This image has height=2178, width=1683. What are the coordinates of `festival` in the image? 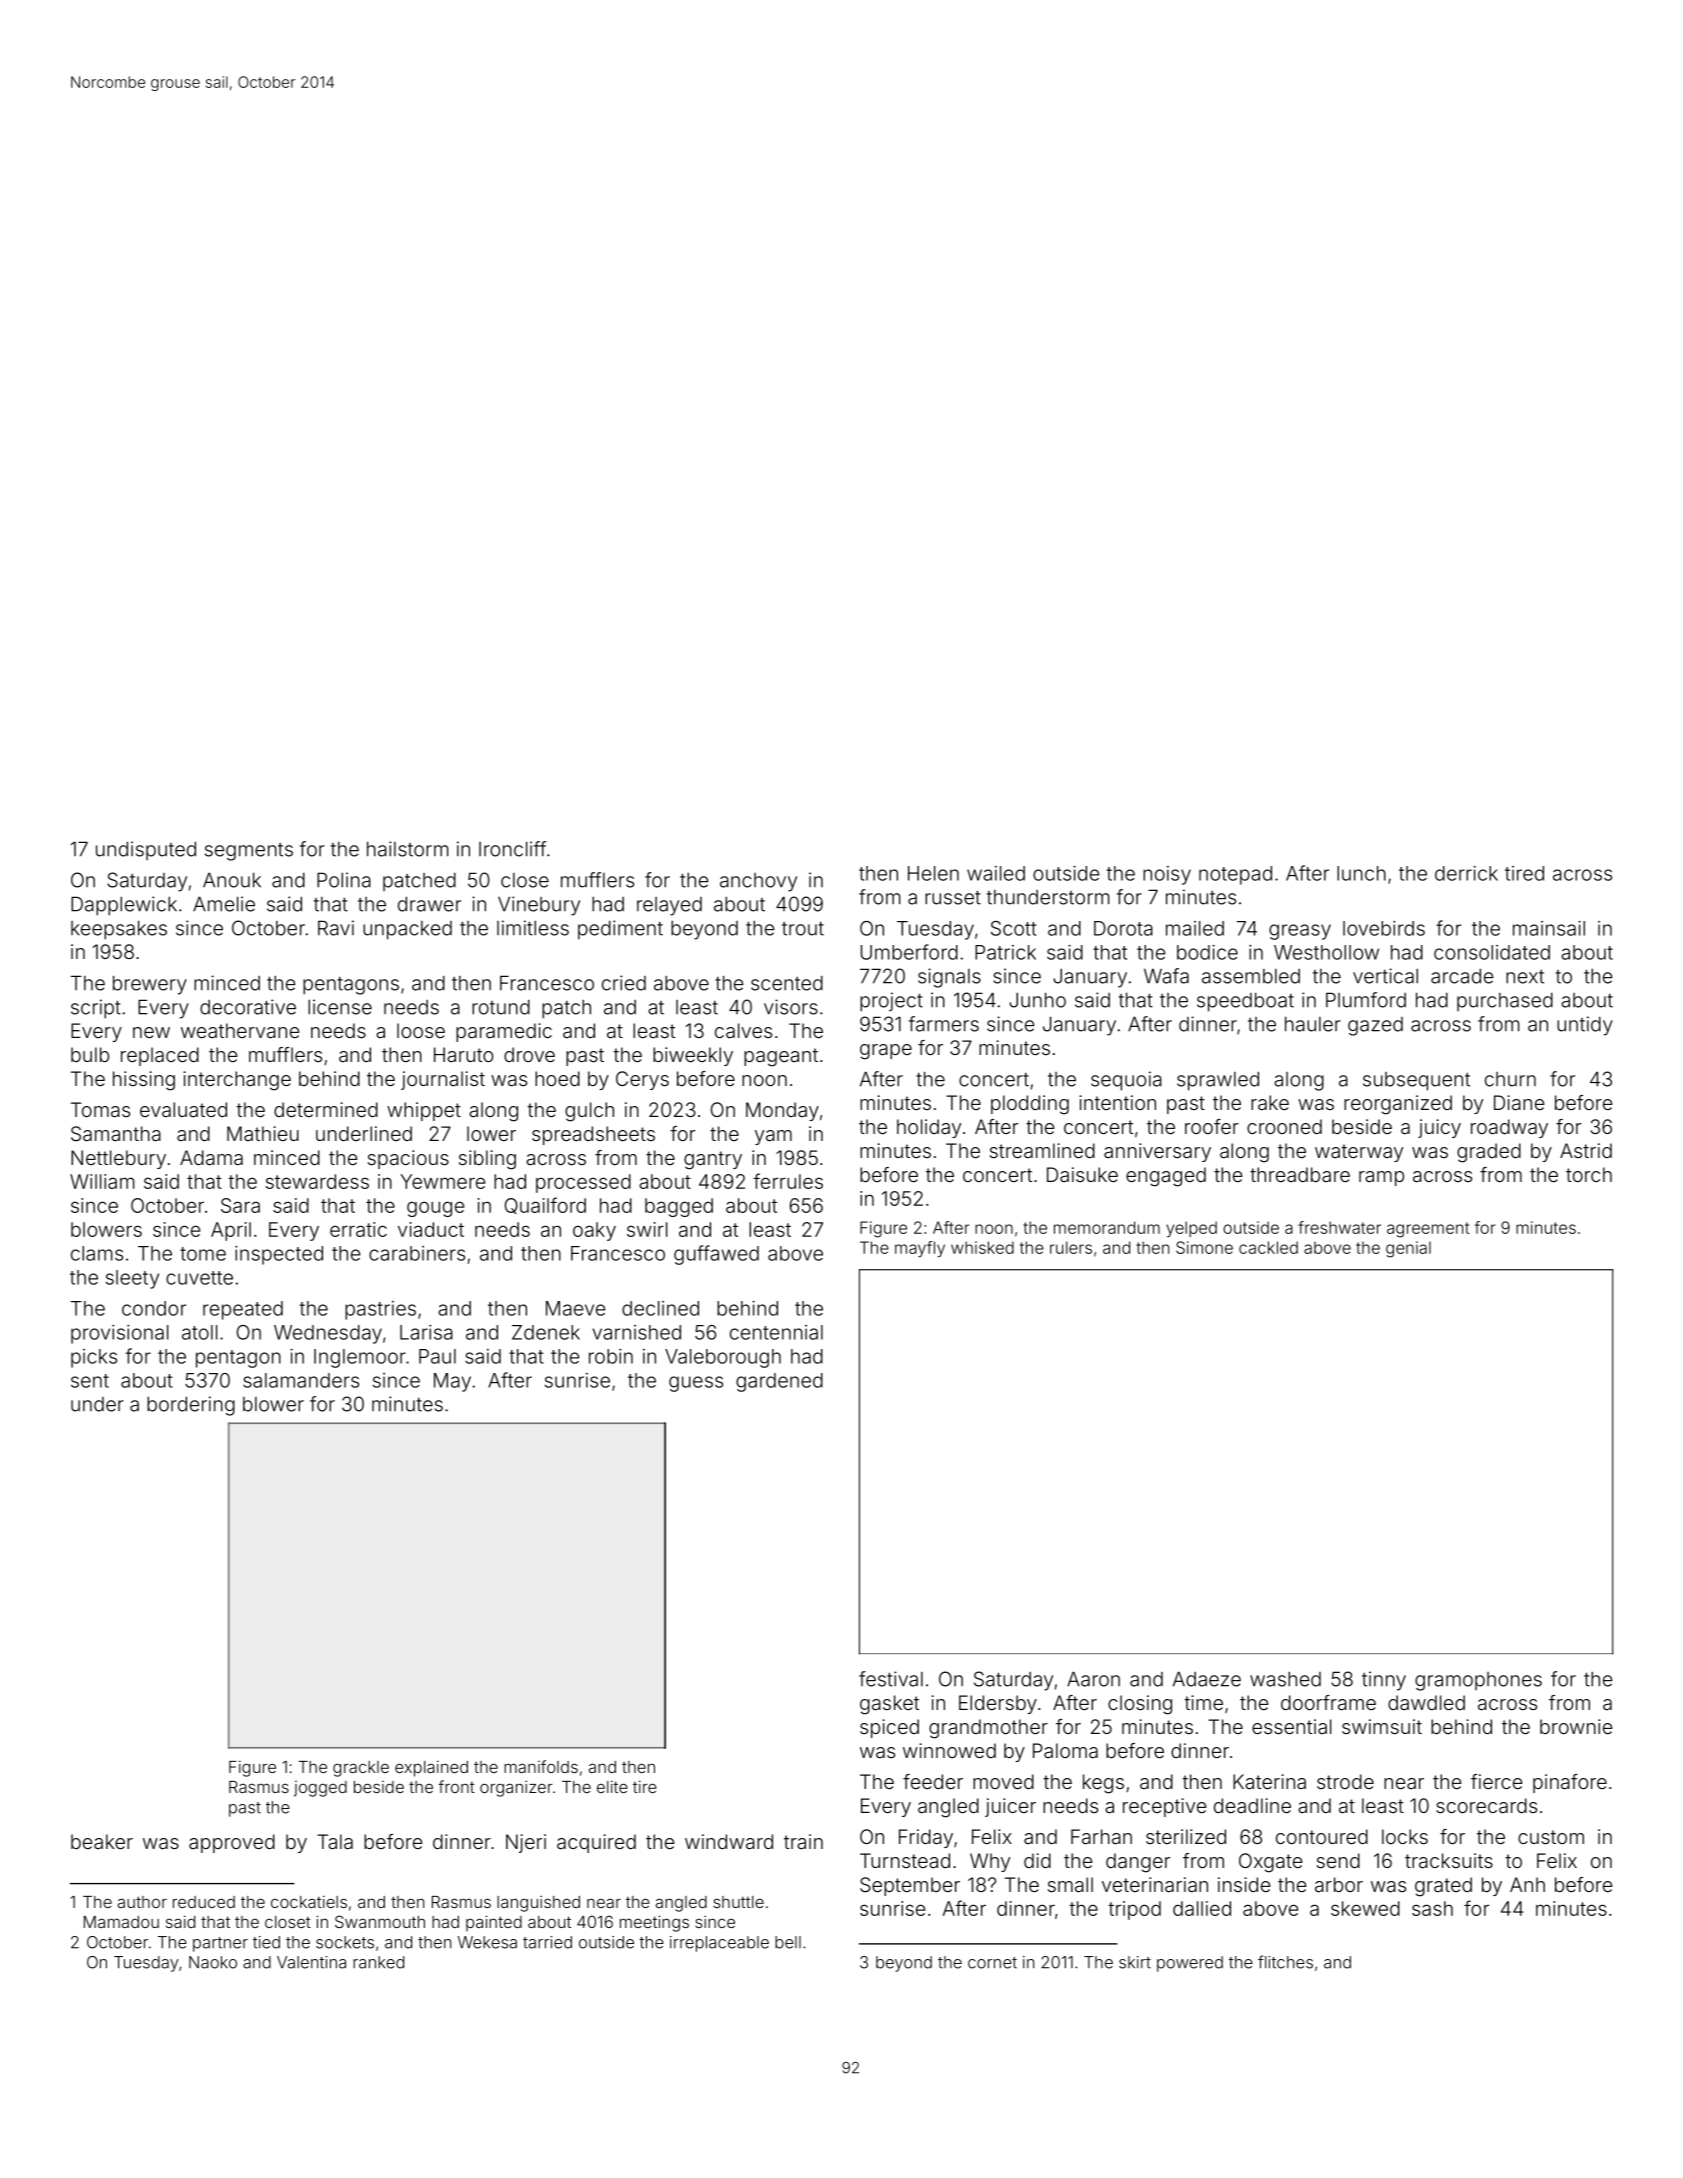 It's located at (891, 1679).
